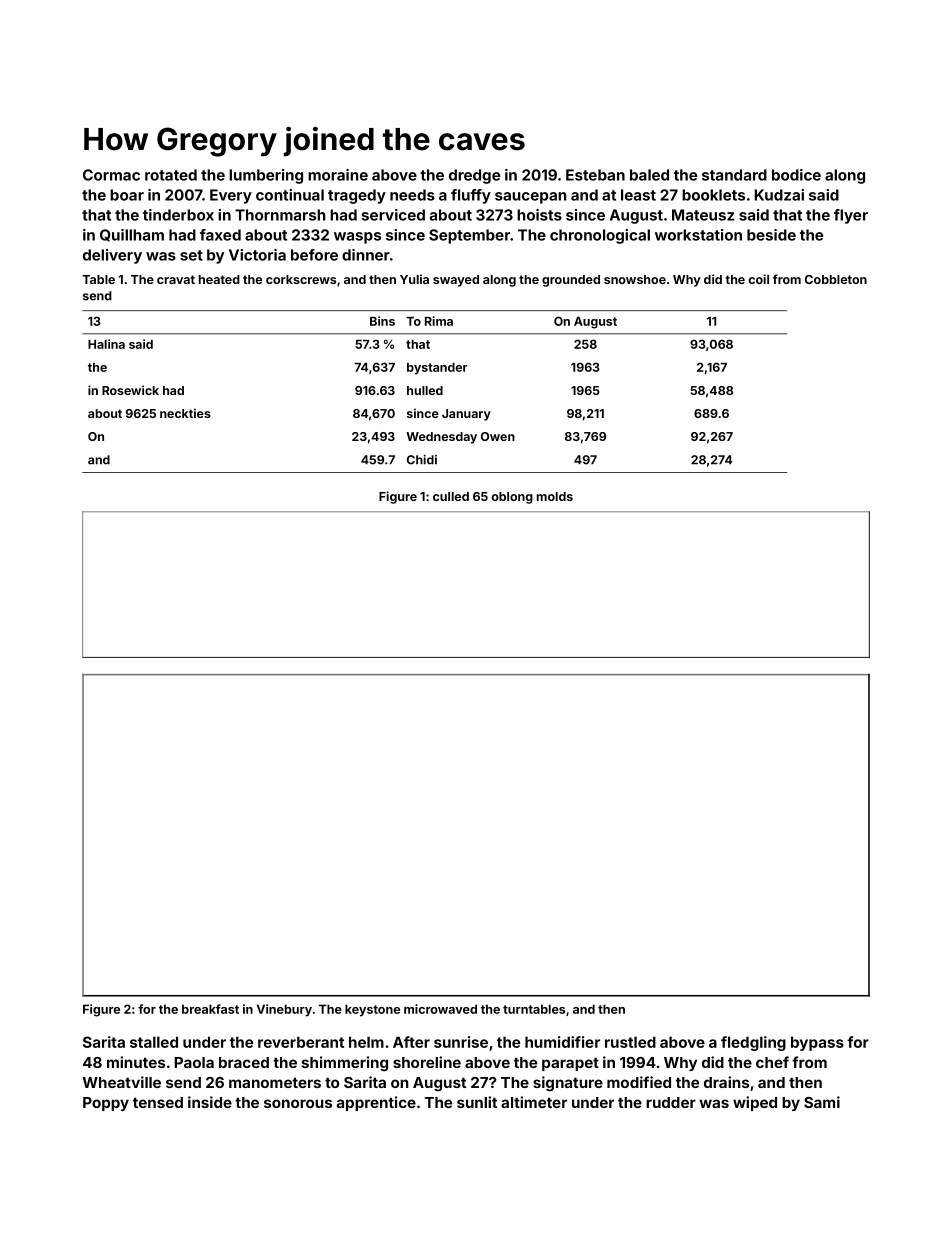 The width and height of the screenshot is (952, 1233). I want to click on dredge, so click(474, 176).
